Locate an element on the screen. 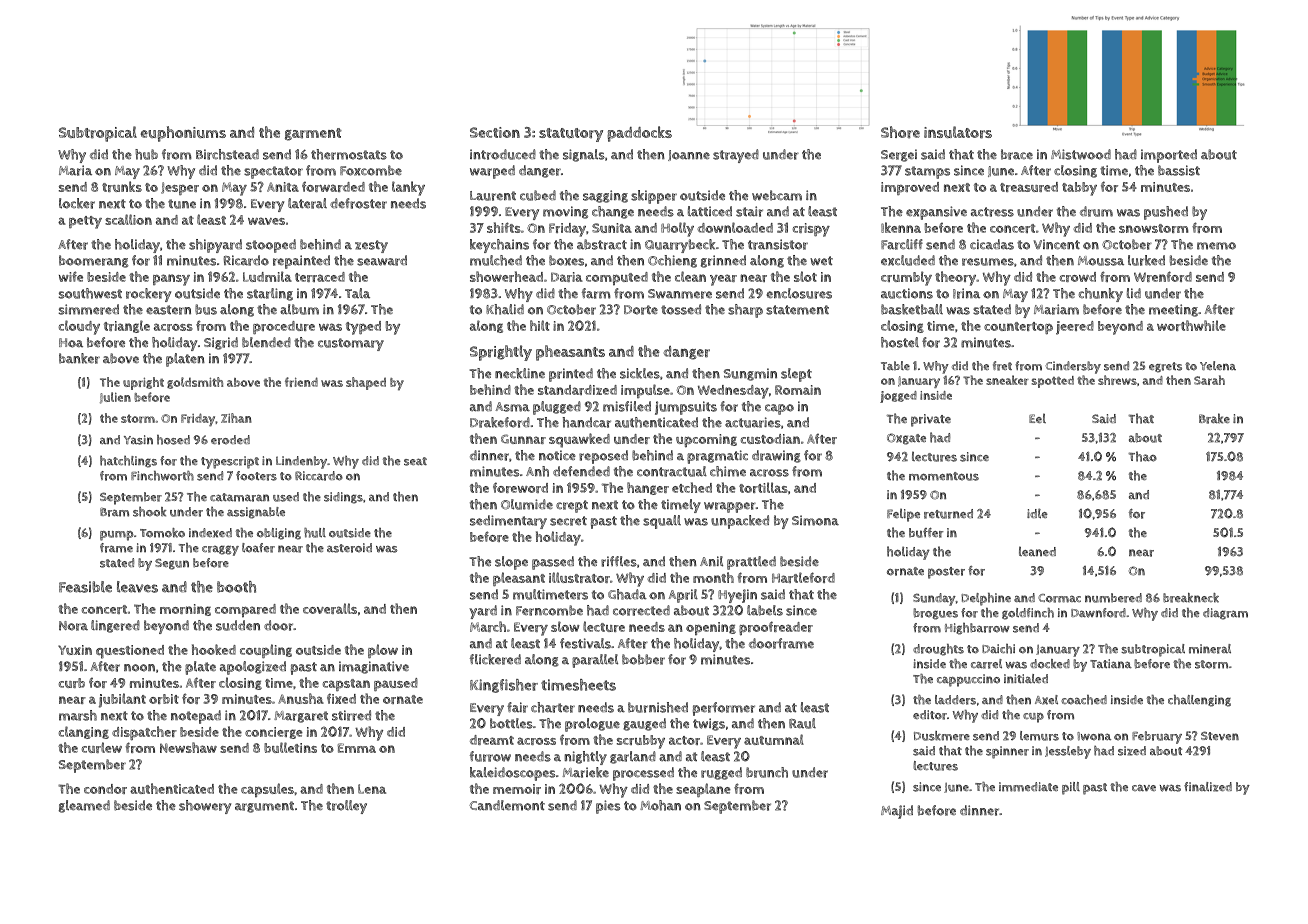 The width and height of the screenshot is (1308, 924). expansive is located at coordinates (936, 213).
